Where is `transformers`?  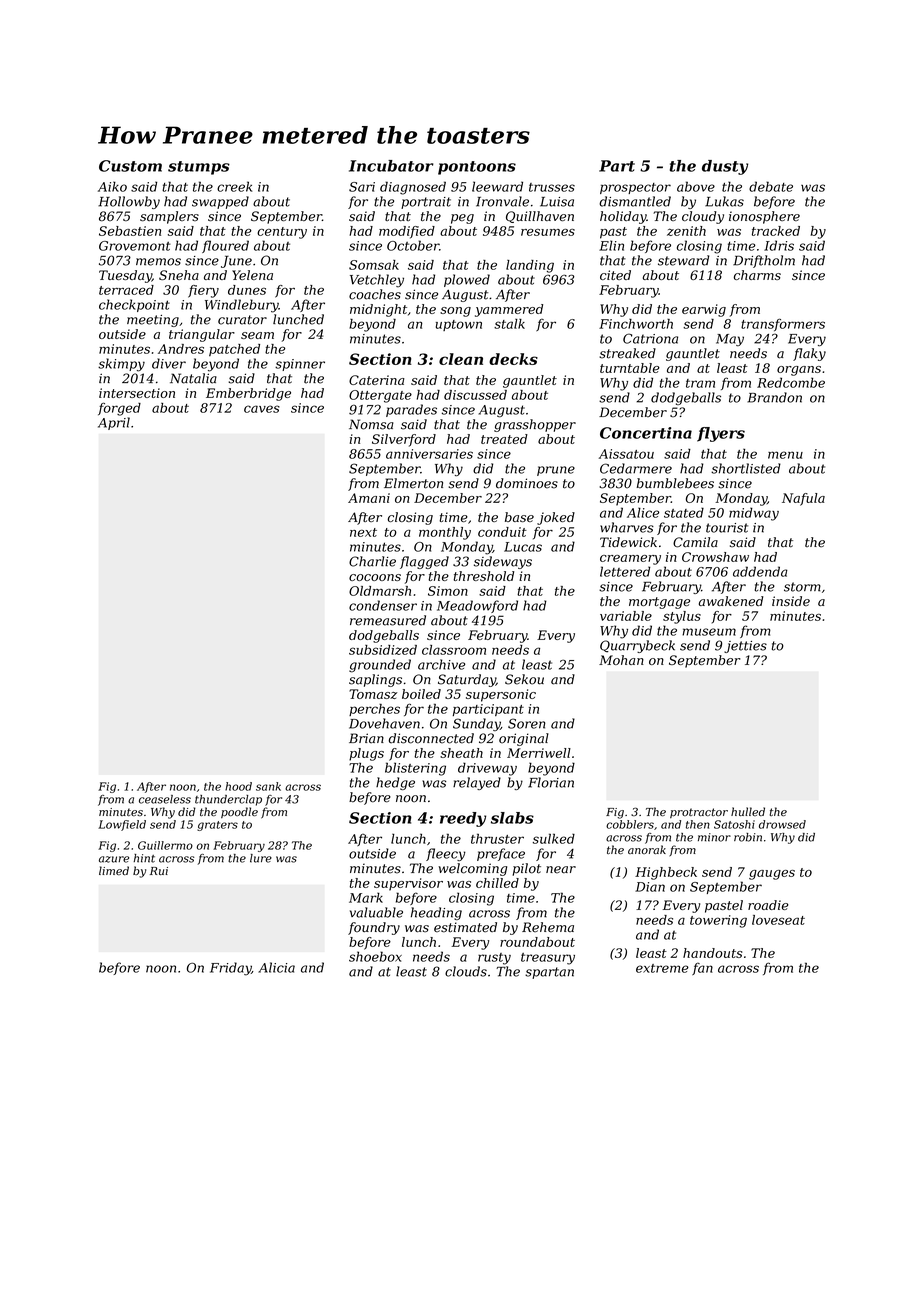 transformers is located at coordinates (783, 324).
